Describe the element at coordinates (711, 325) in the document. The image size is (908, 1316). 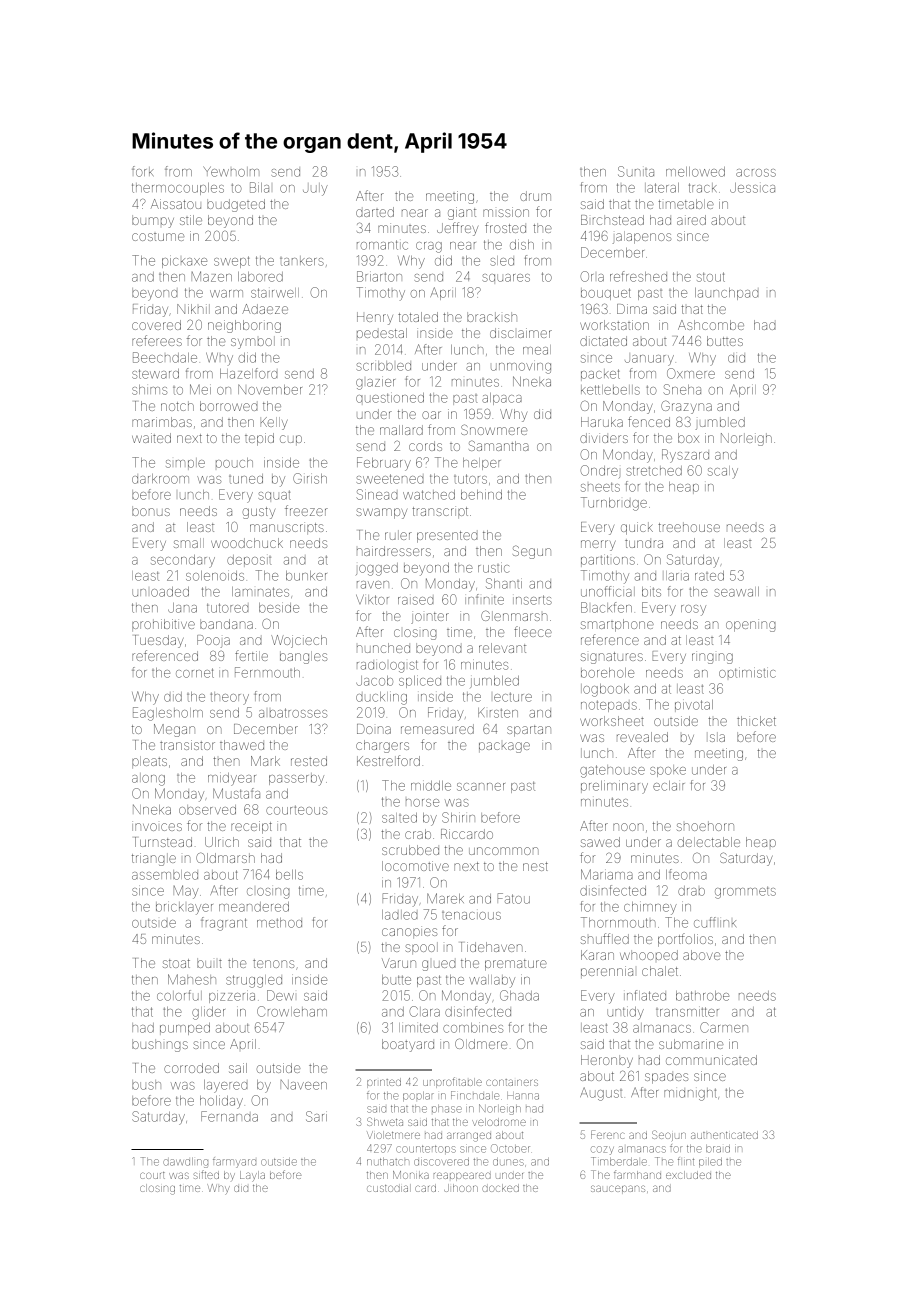
I see `Ashcombe` at that location.
